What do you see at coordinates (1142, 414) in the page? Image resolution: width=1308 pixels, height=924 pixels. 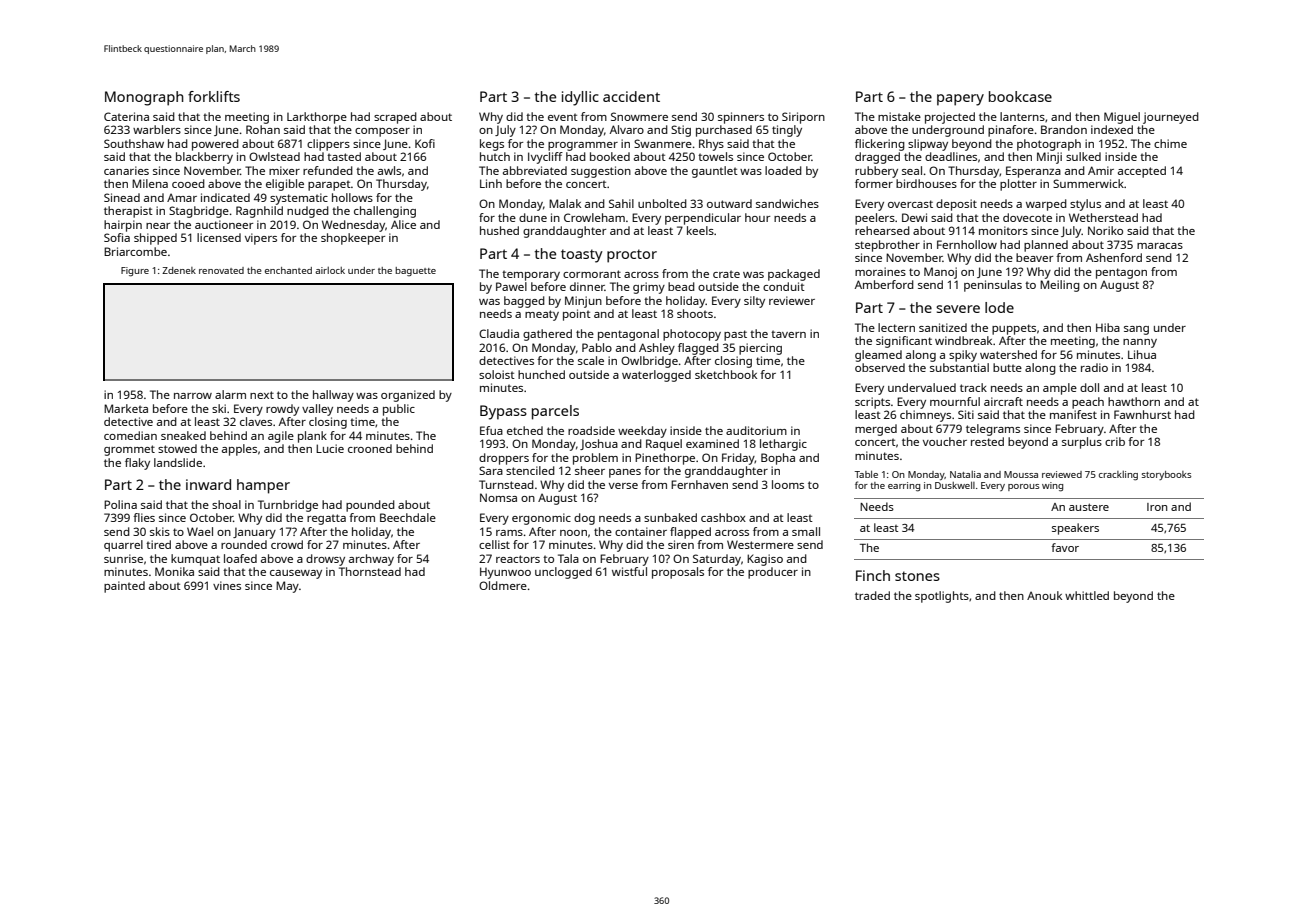 I see `Fawnhurst` at bounding box center [1142, 414].
